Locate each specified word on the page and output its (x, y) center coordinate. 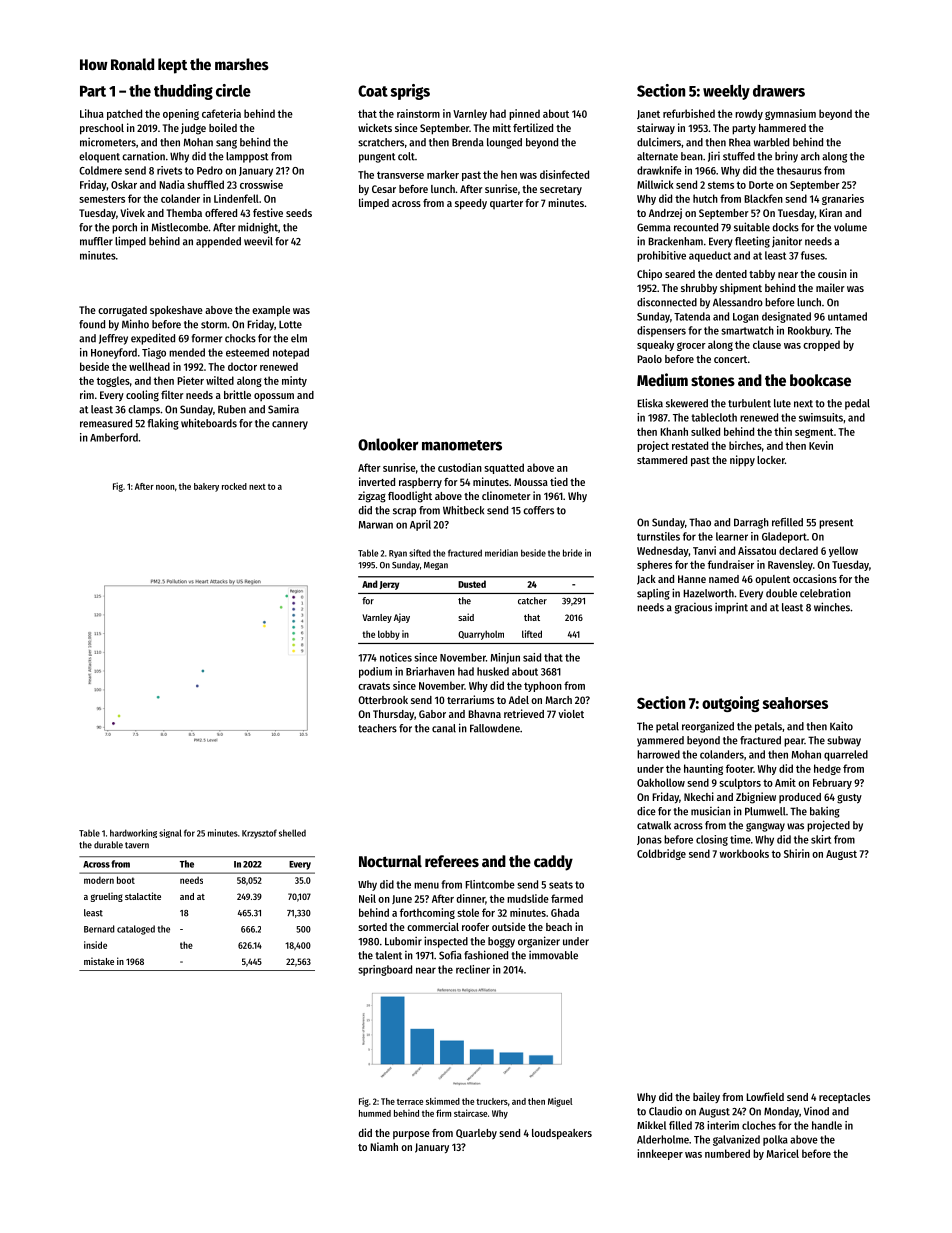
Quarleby (476, 1134)
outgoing (730, 704)
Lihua (92, 113)
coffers (538, 510)
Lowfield (765, 1096)
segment (814, 433)
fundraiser (731, 564)
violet (571, 713)
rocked (234, 486)
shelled (292, 833)
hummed (375, 1113)
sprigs (410, 92)
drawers (779, 91)
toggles (113, 381)
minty (294, 381)
